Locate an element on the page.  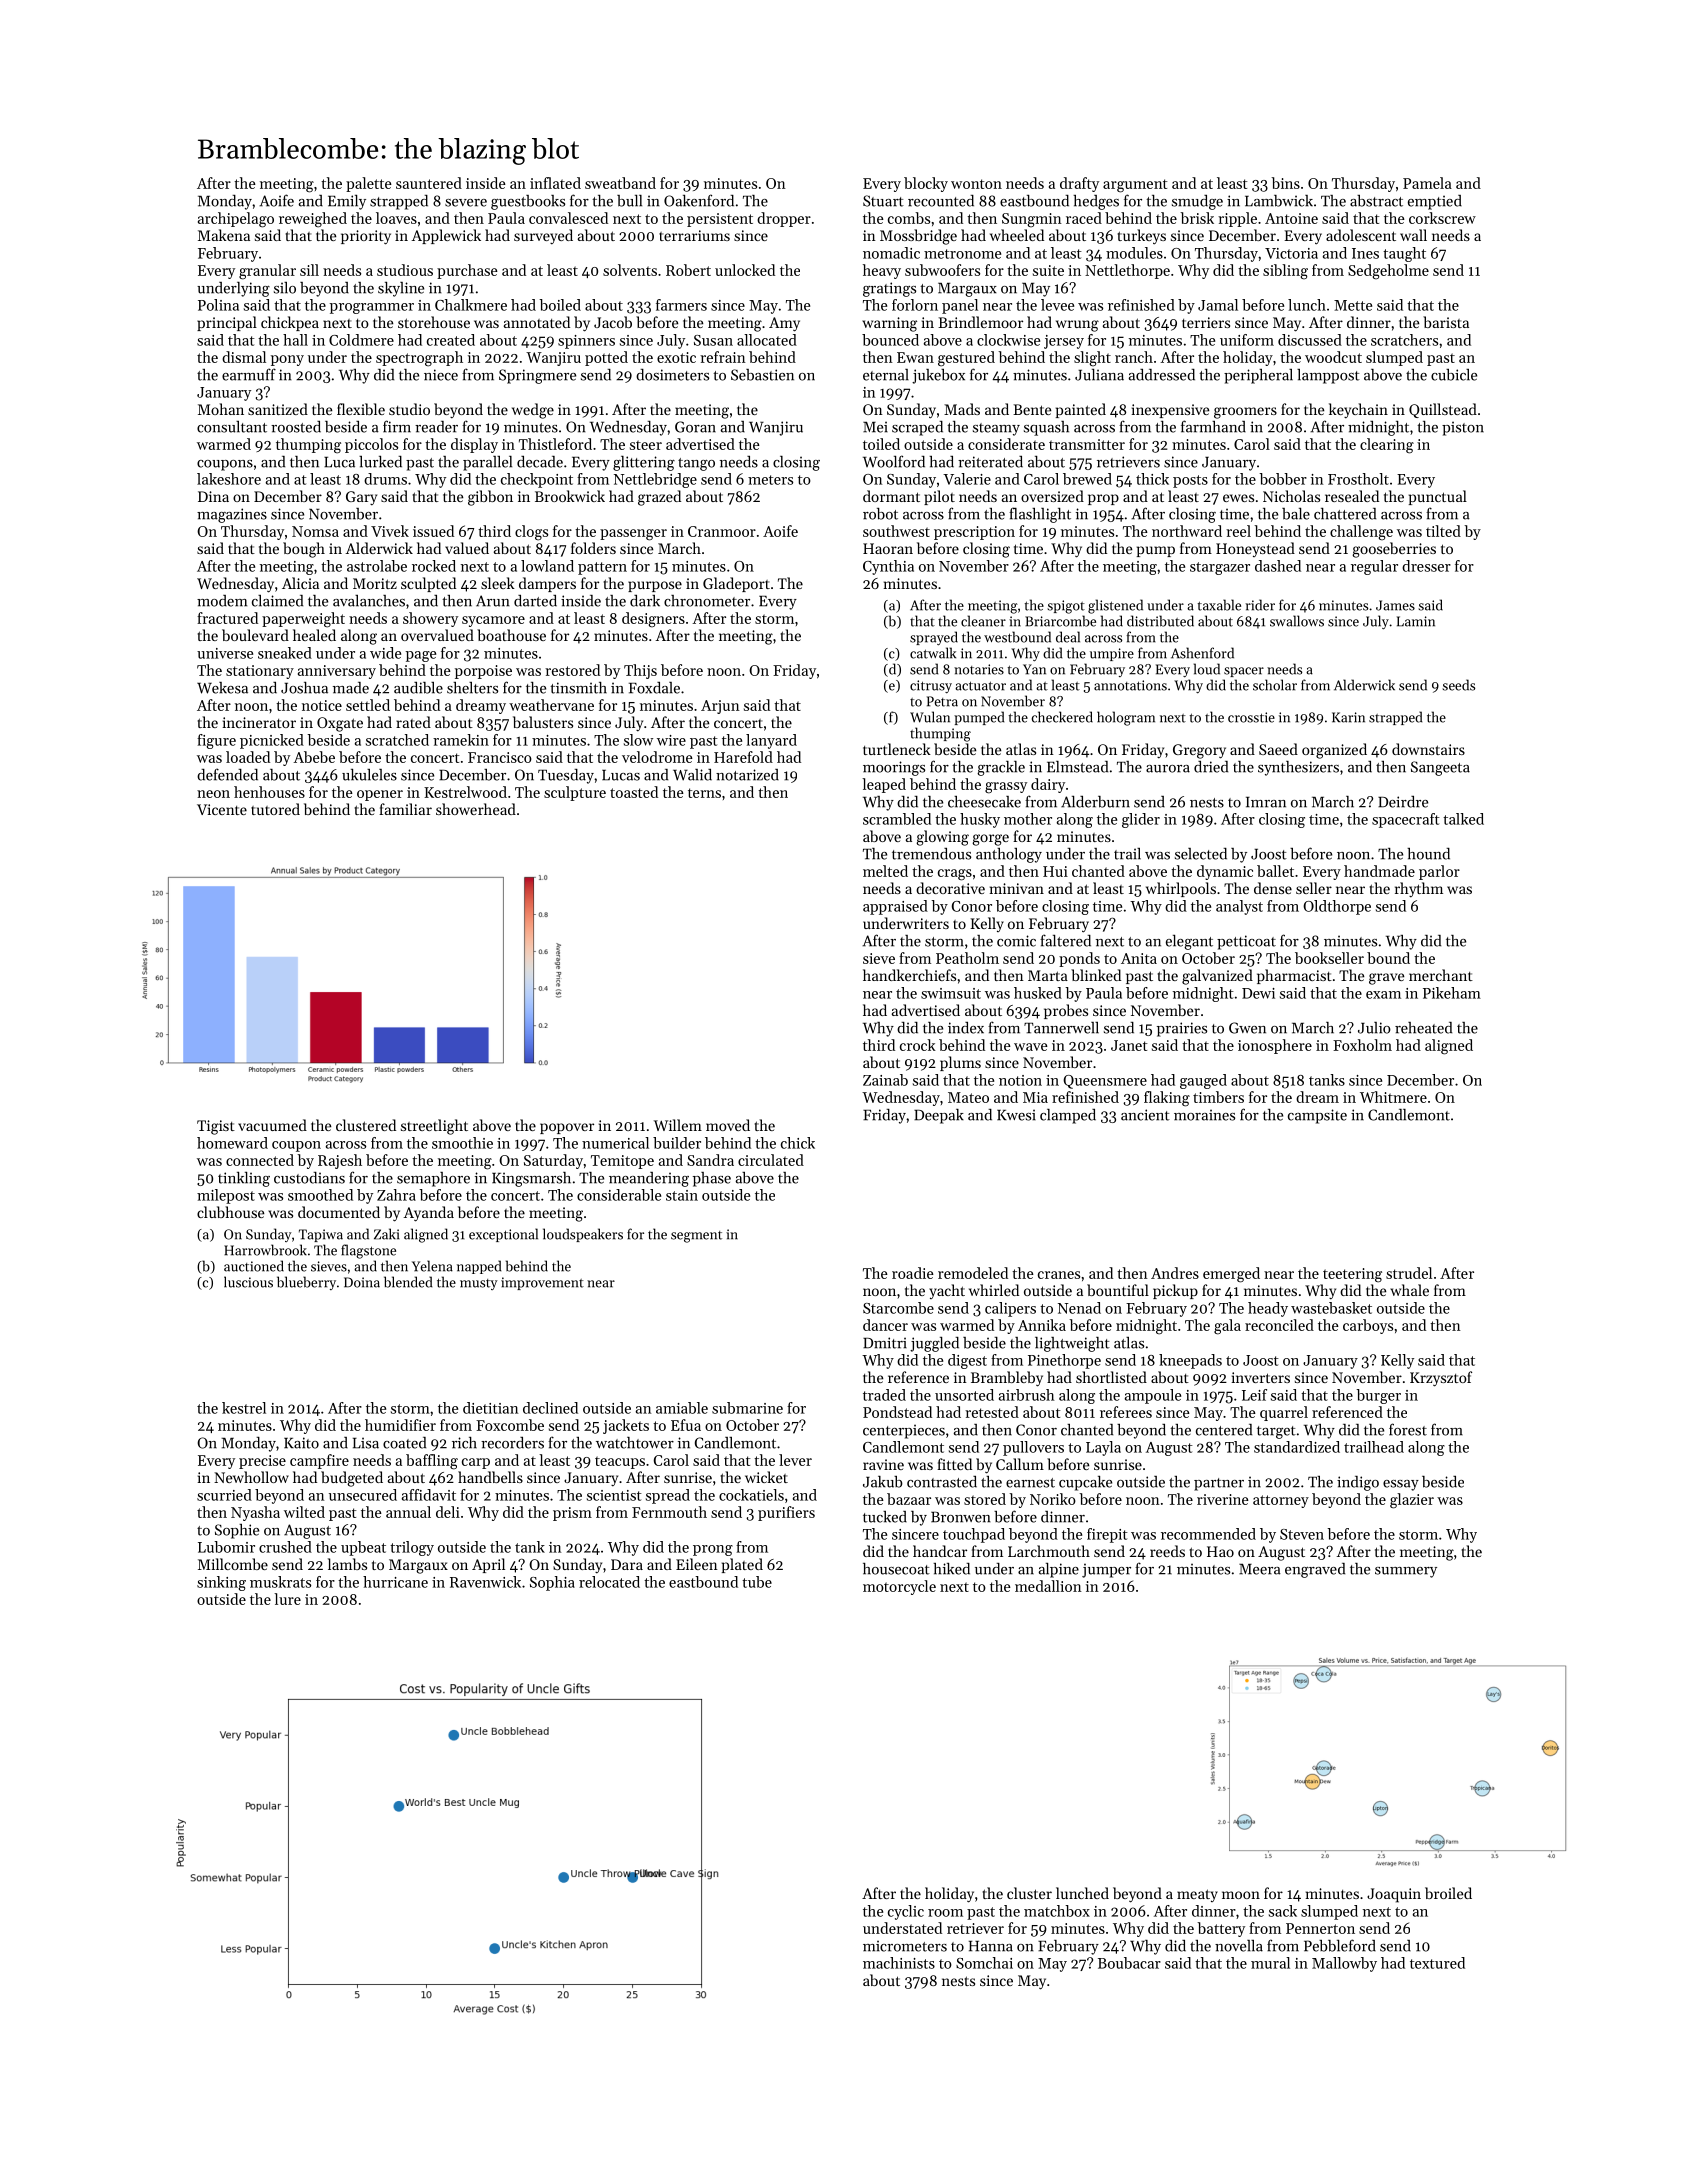
lure is located at coordinates (287, 1599).
